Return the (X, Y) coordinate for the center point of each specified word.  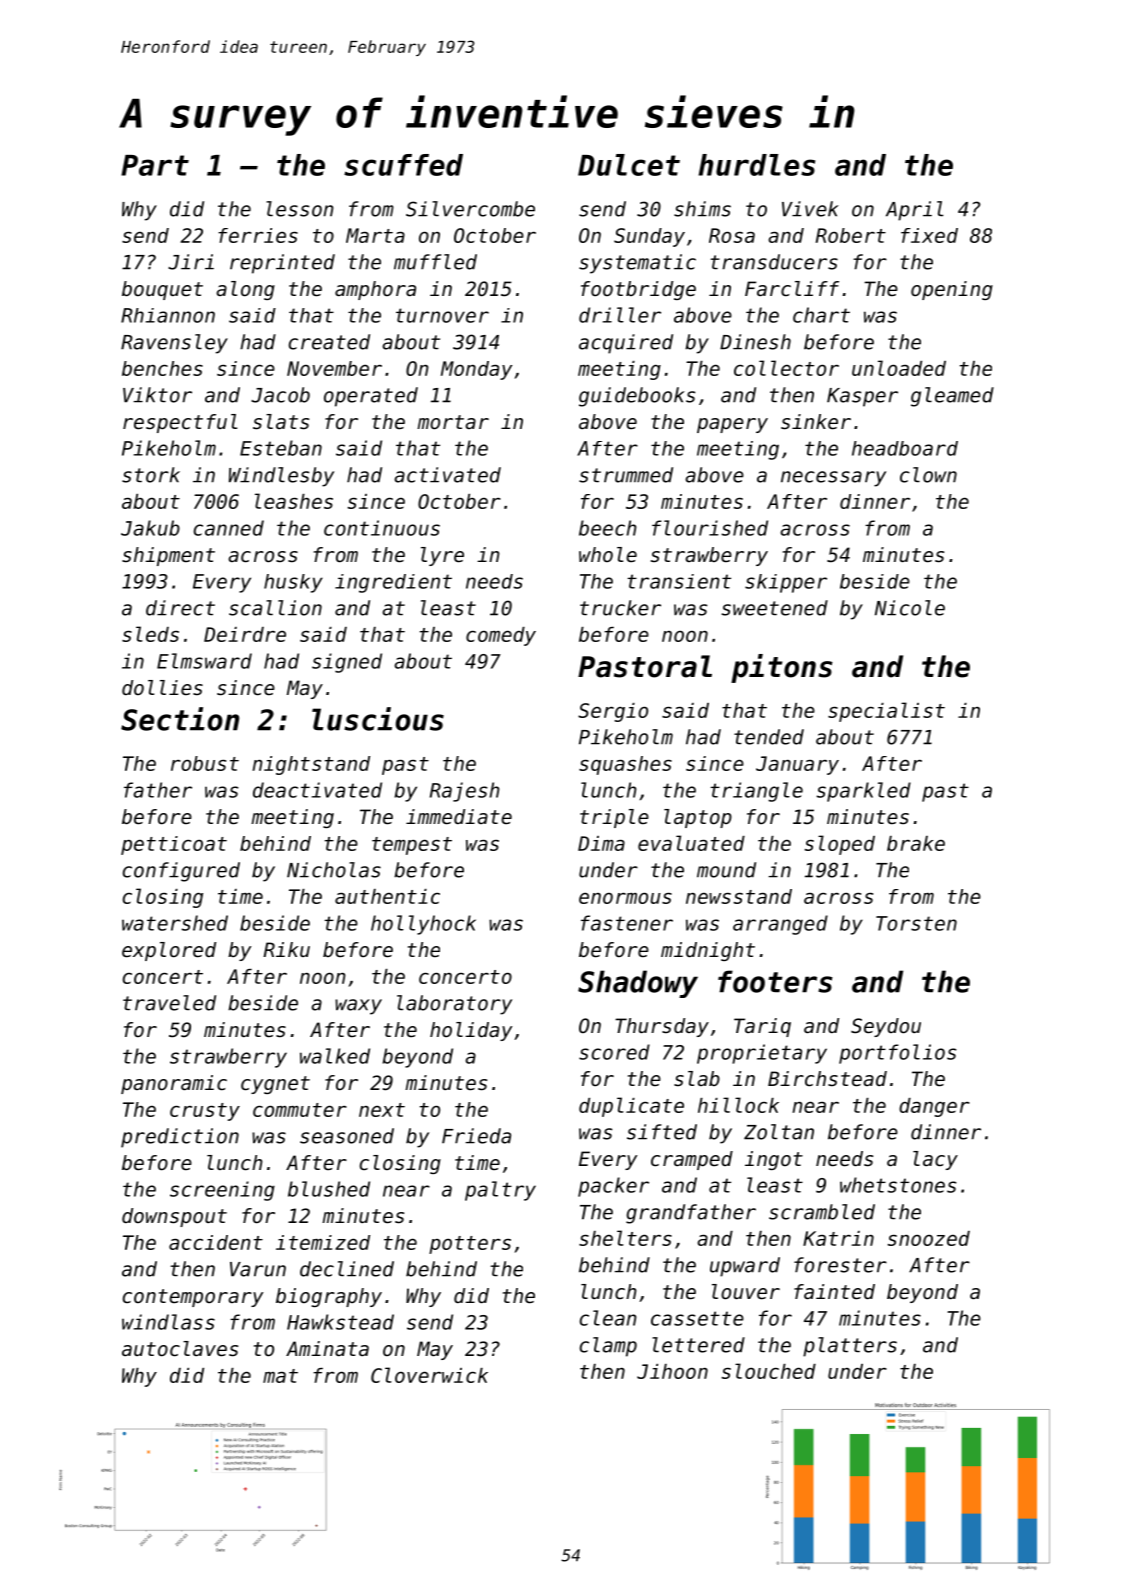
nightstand (311, 765)
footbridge (638, 290)
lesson (299, 209)
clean (608, 1318)
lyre (442, 556)
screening (222, 1191)
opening (952, 290)
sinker (816, 422)
